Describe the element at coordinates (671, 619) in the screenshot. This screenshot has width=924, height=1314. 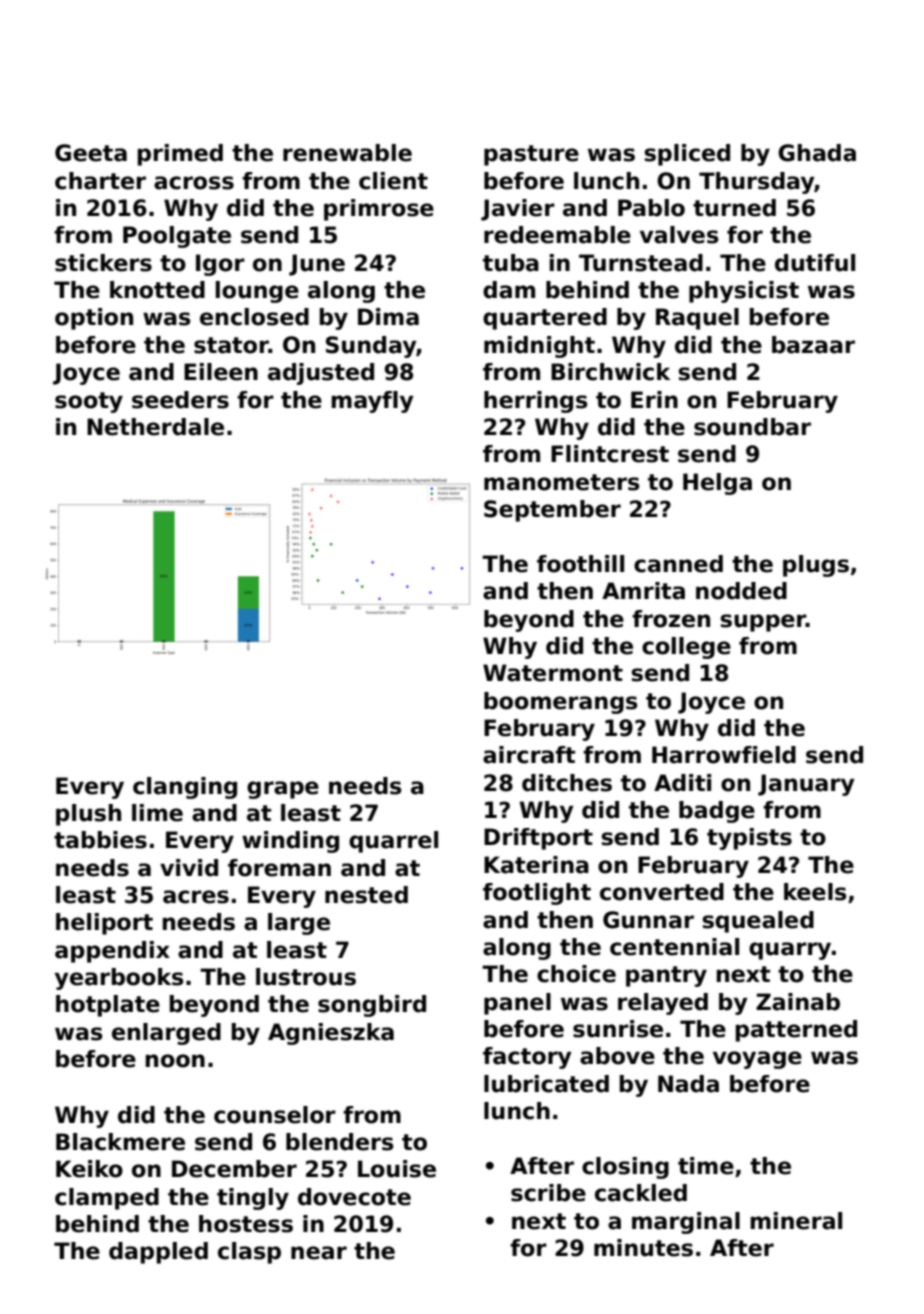
I see `frozen` at that location.
